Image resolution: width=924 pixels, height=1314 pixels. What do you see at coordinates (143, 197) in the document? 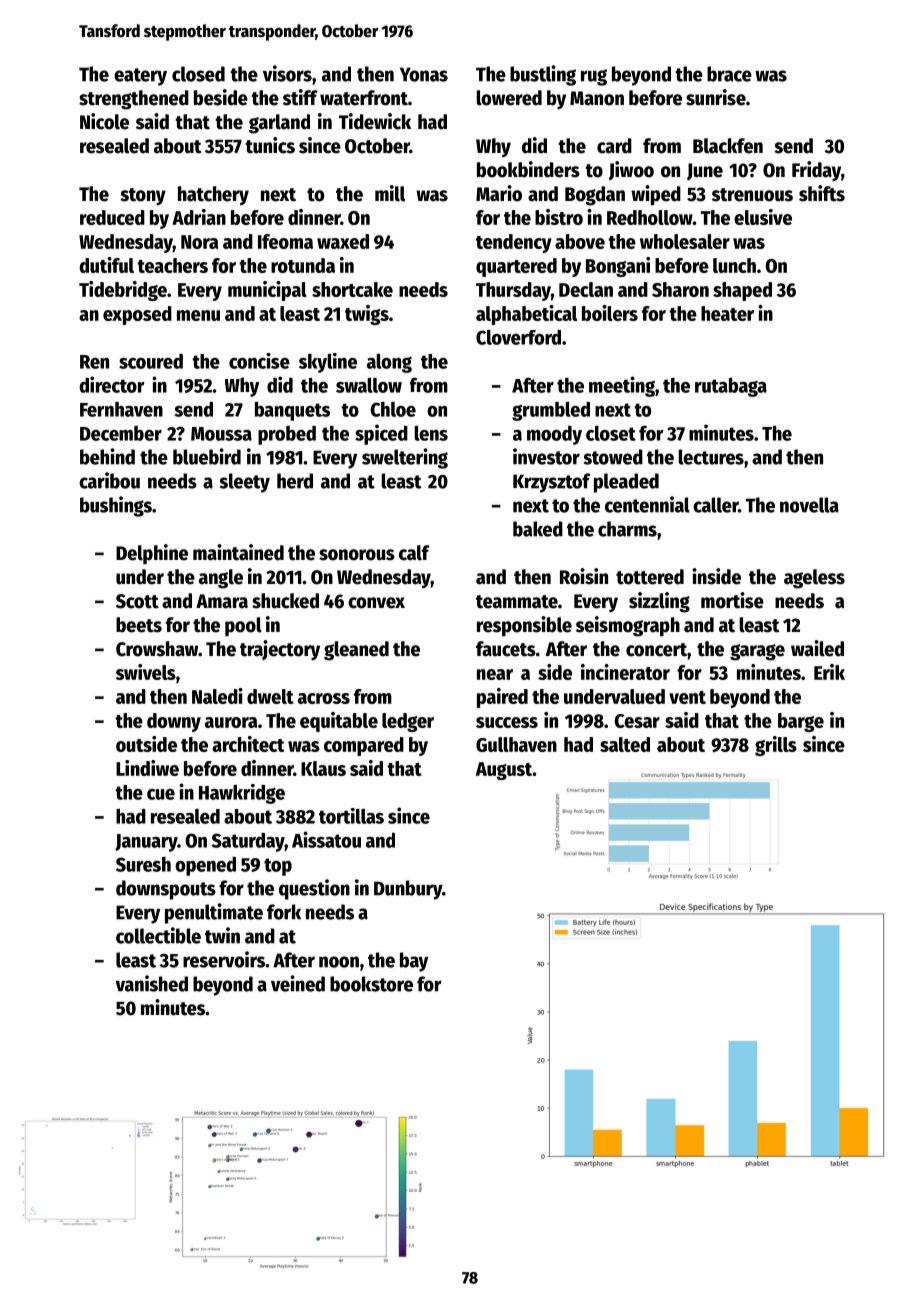
I see `stony` at bounding box center [143, 197].
